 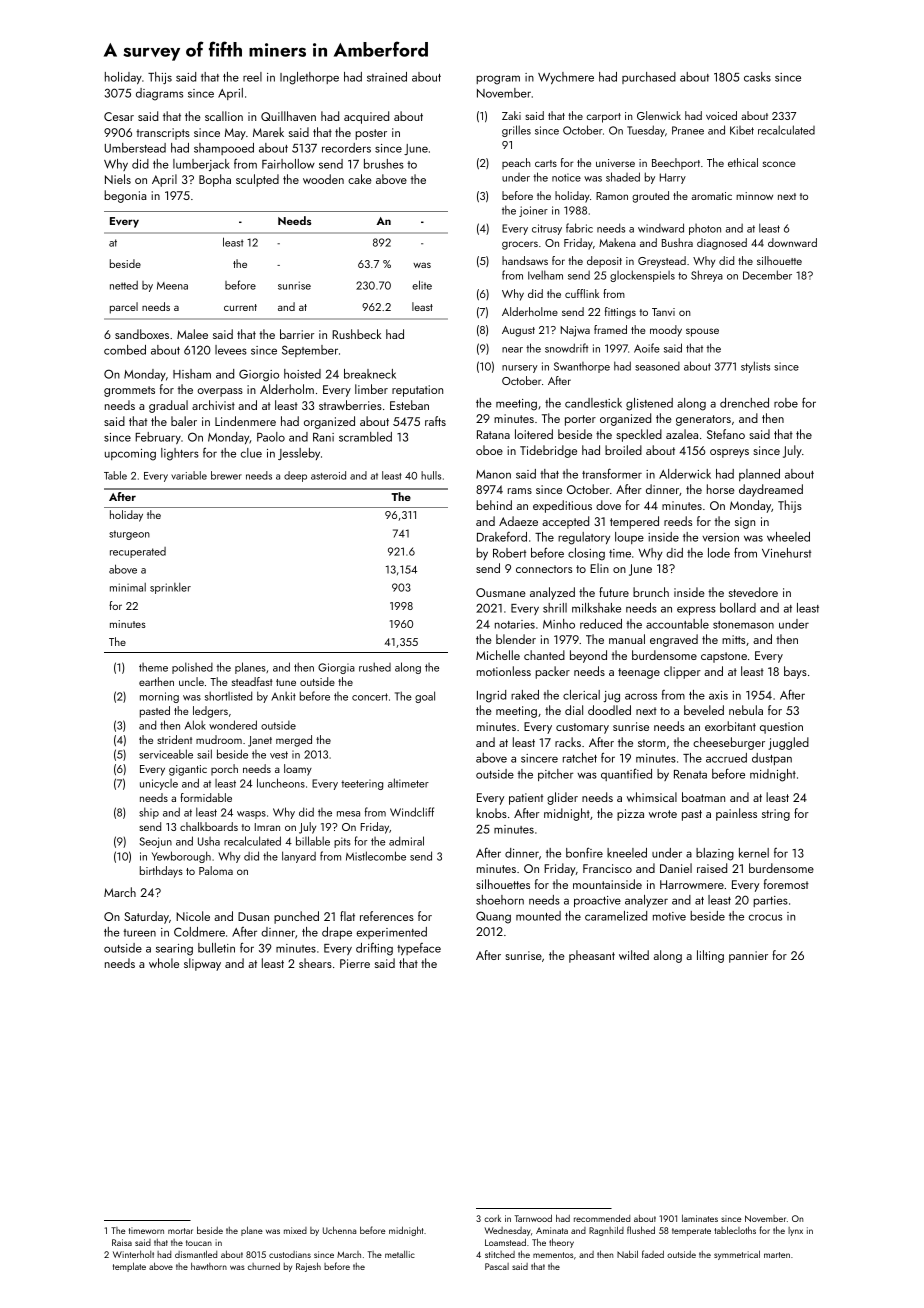 I want to click on poster, so click(x=371, y=134).
